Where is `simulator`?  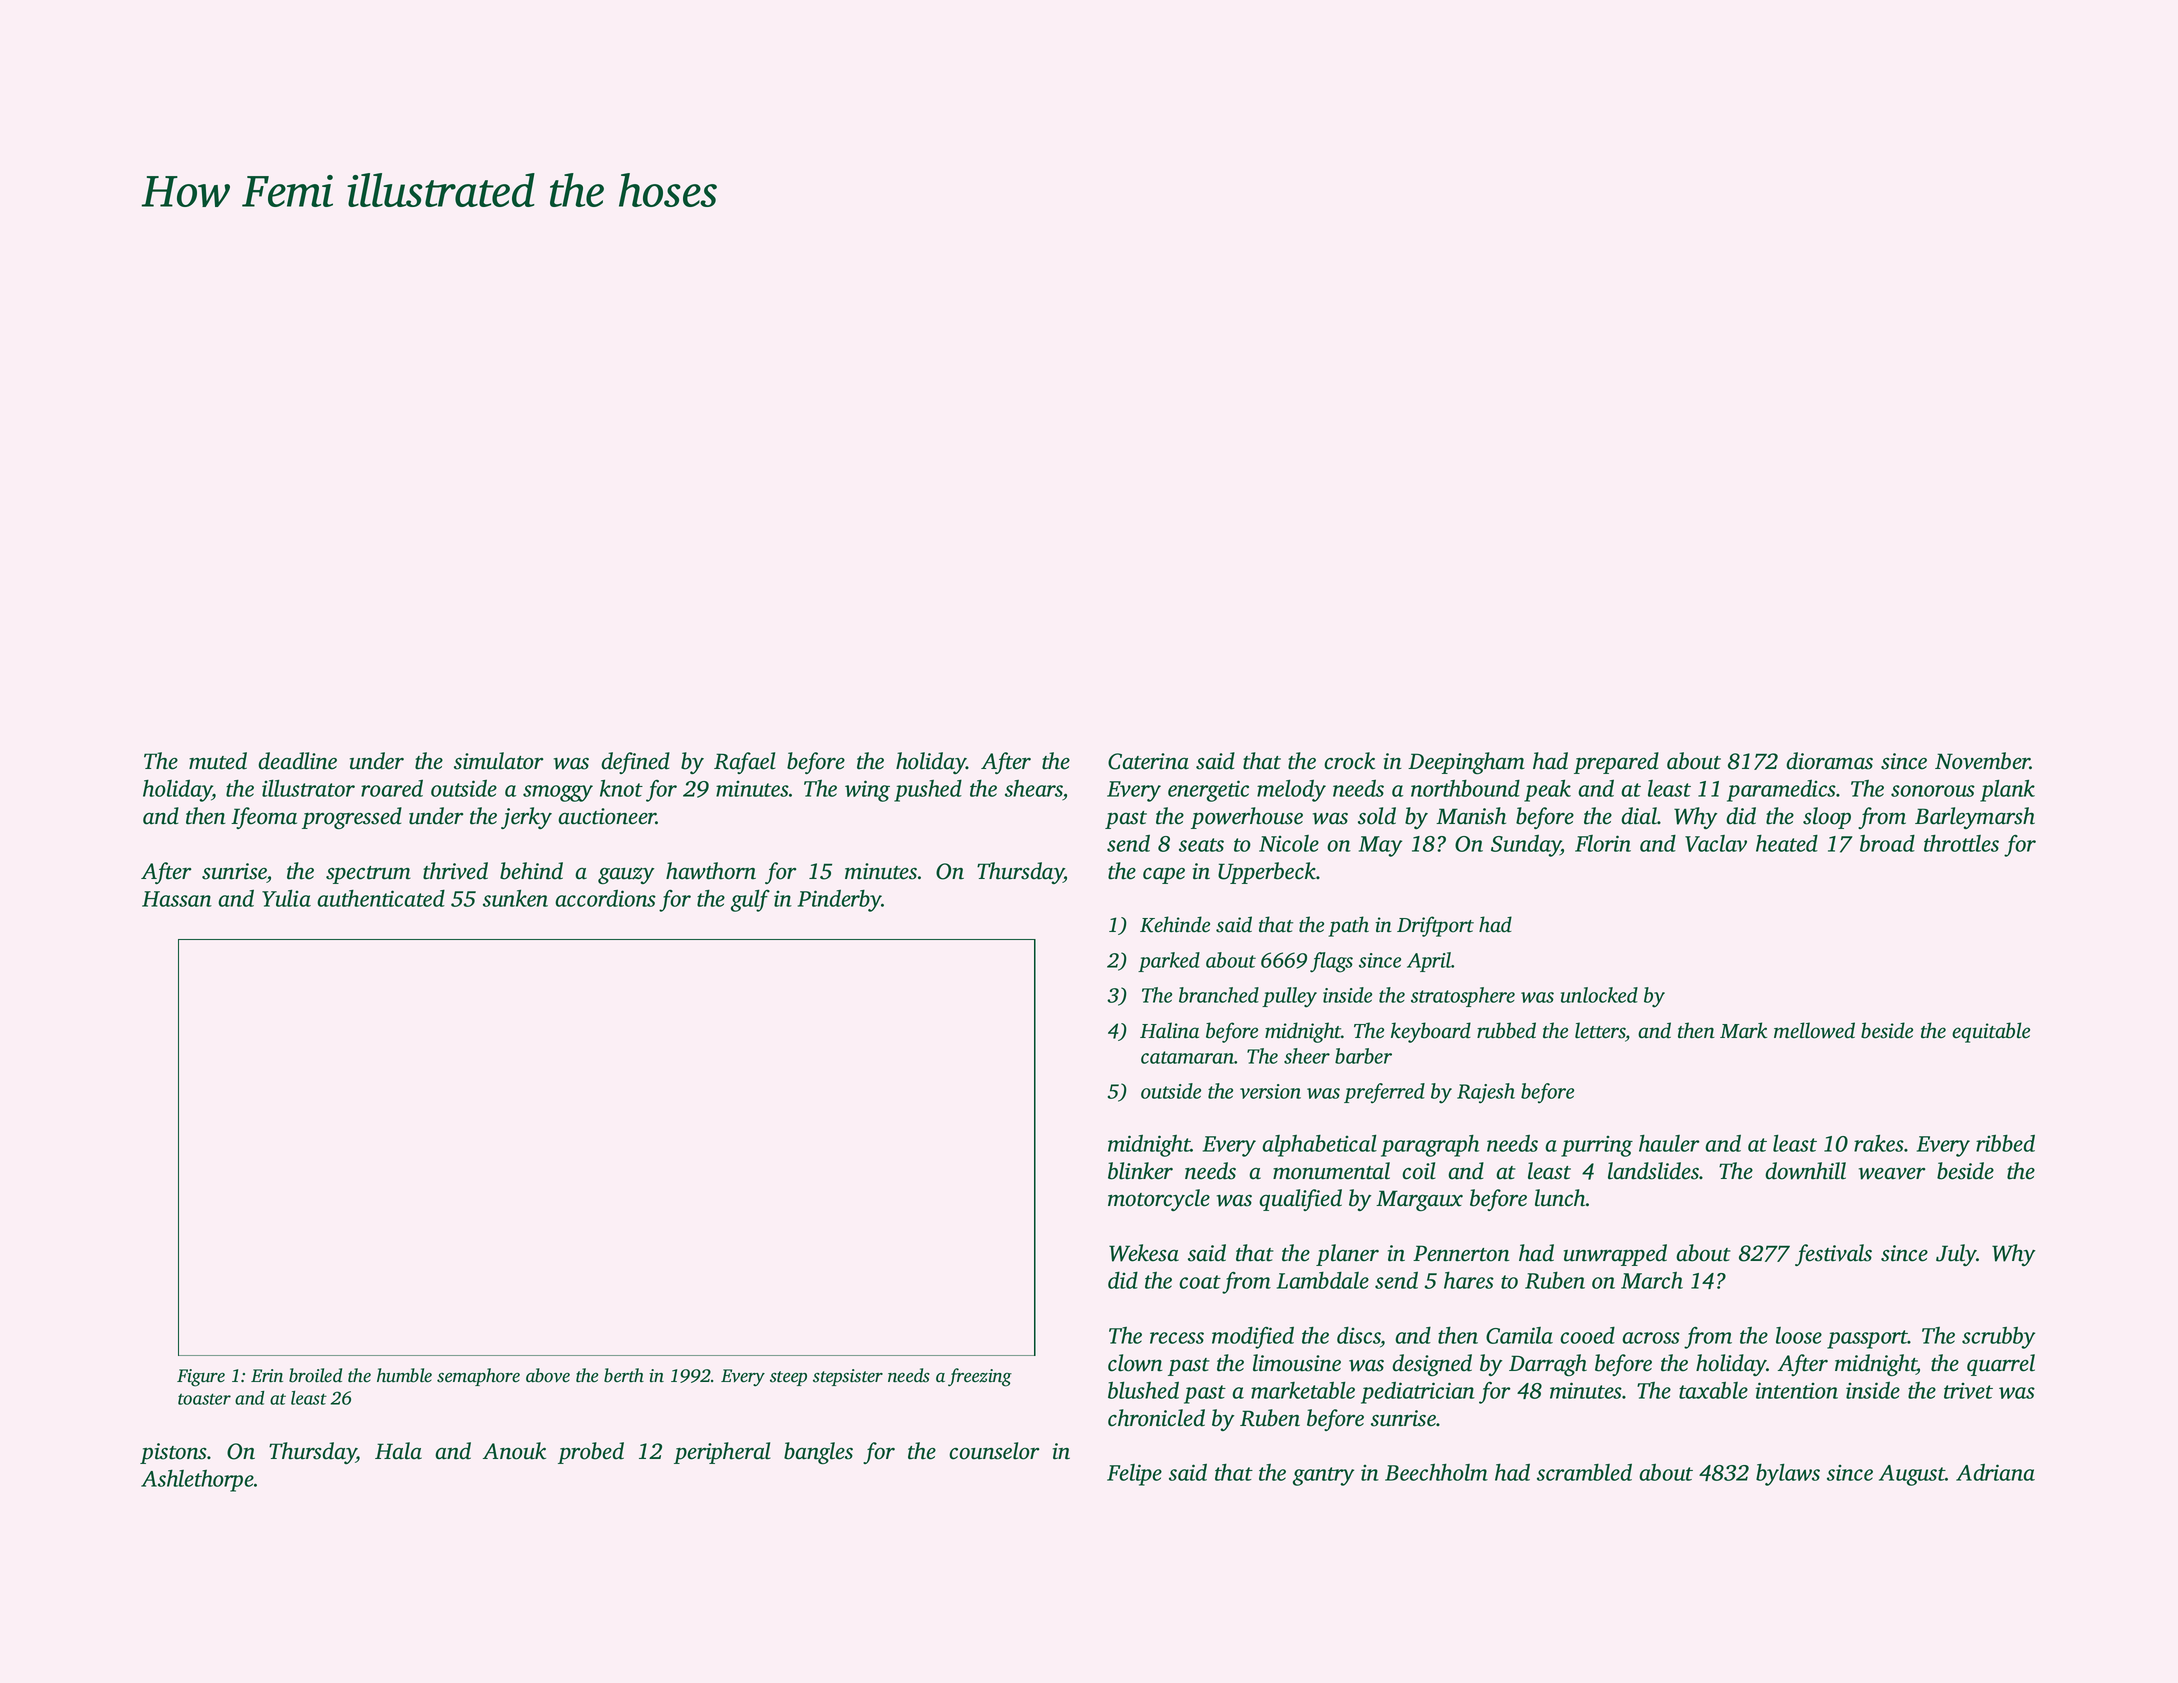 simulator is located at coordinates (499, 761).
